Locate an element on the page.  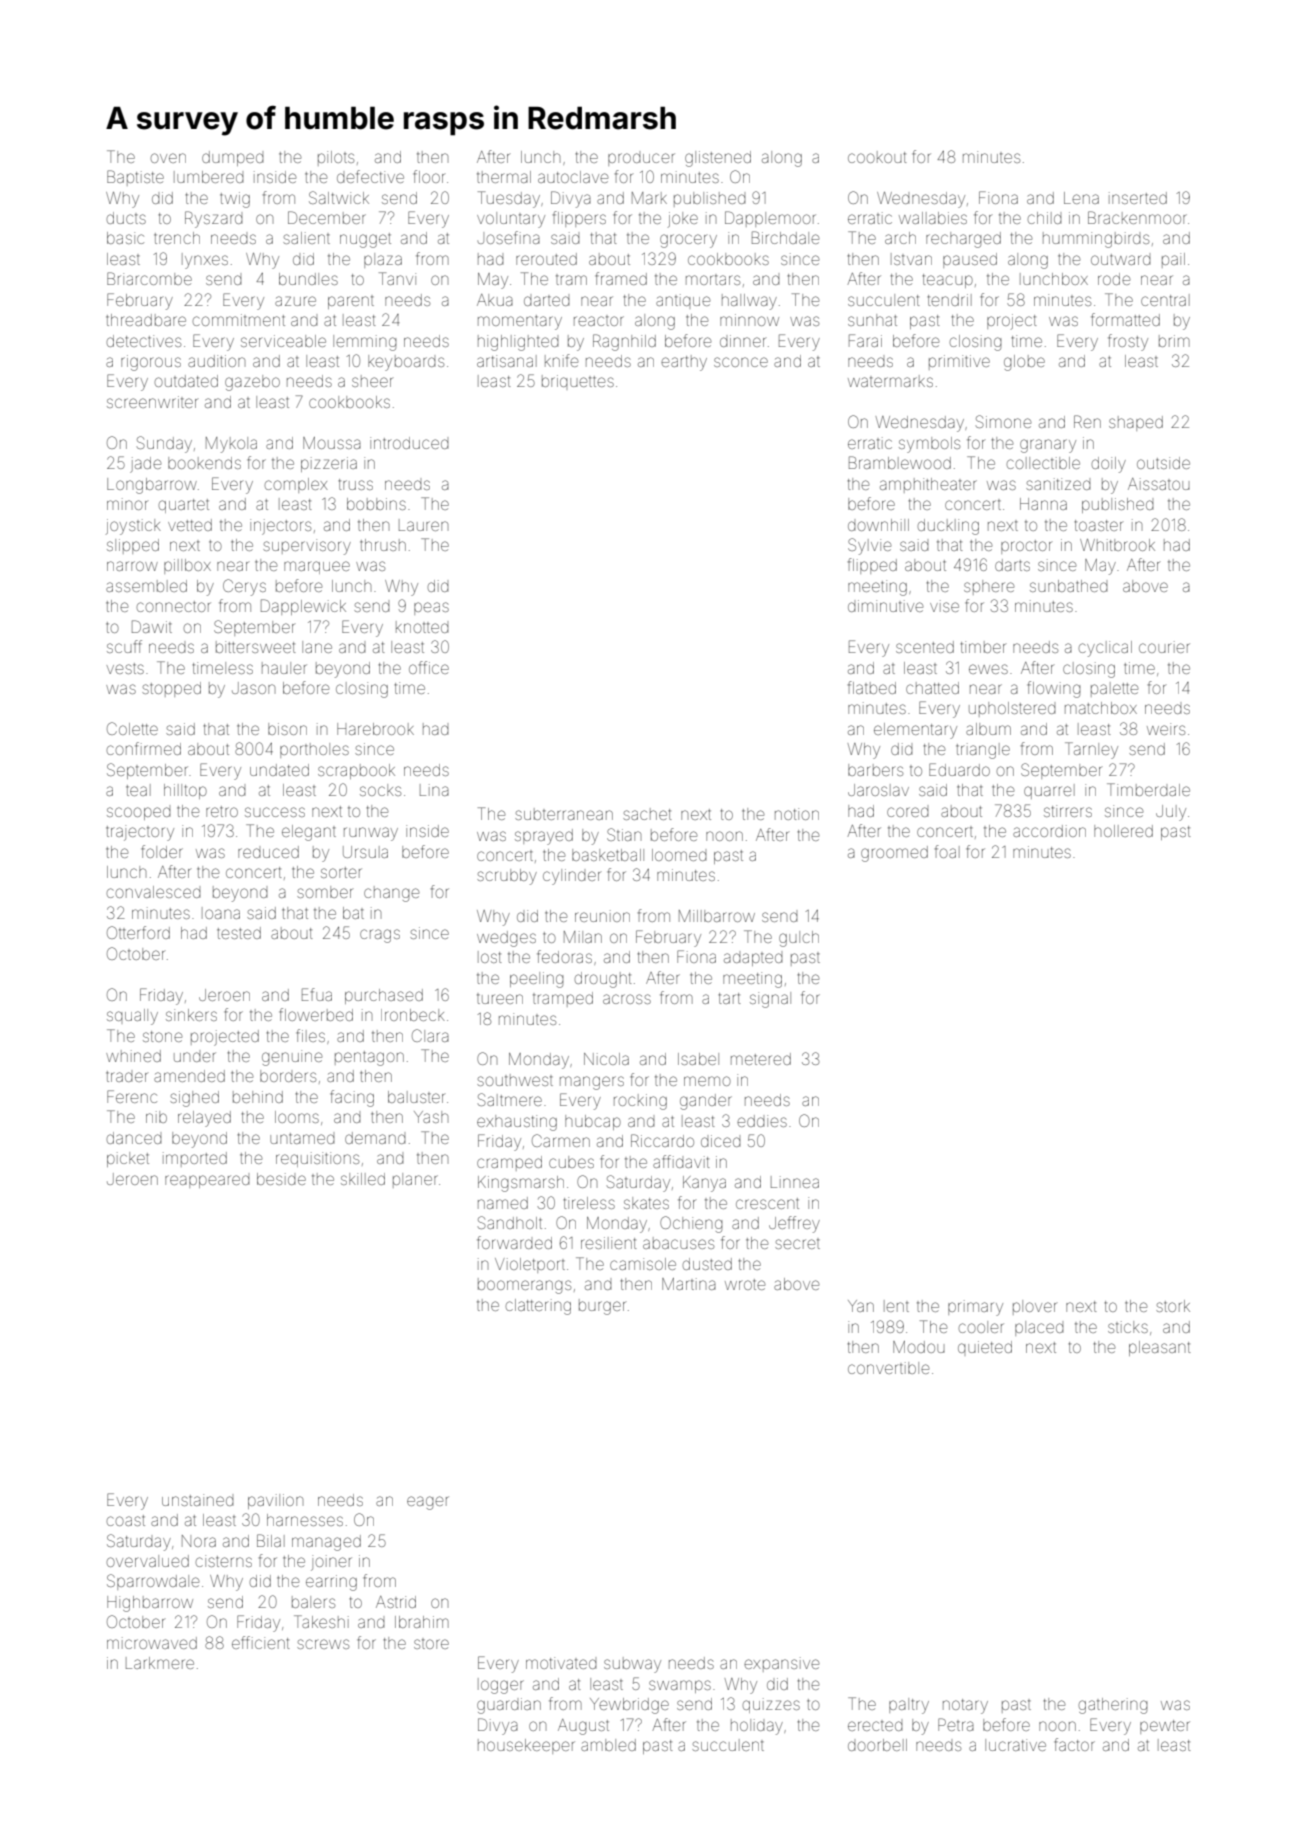
housekeeper is located at coordinates (526, 1746).
